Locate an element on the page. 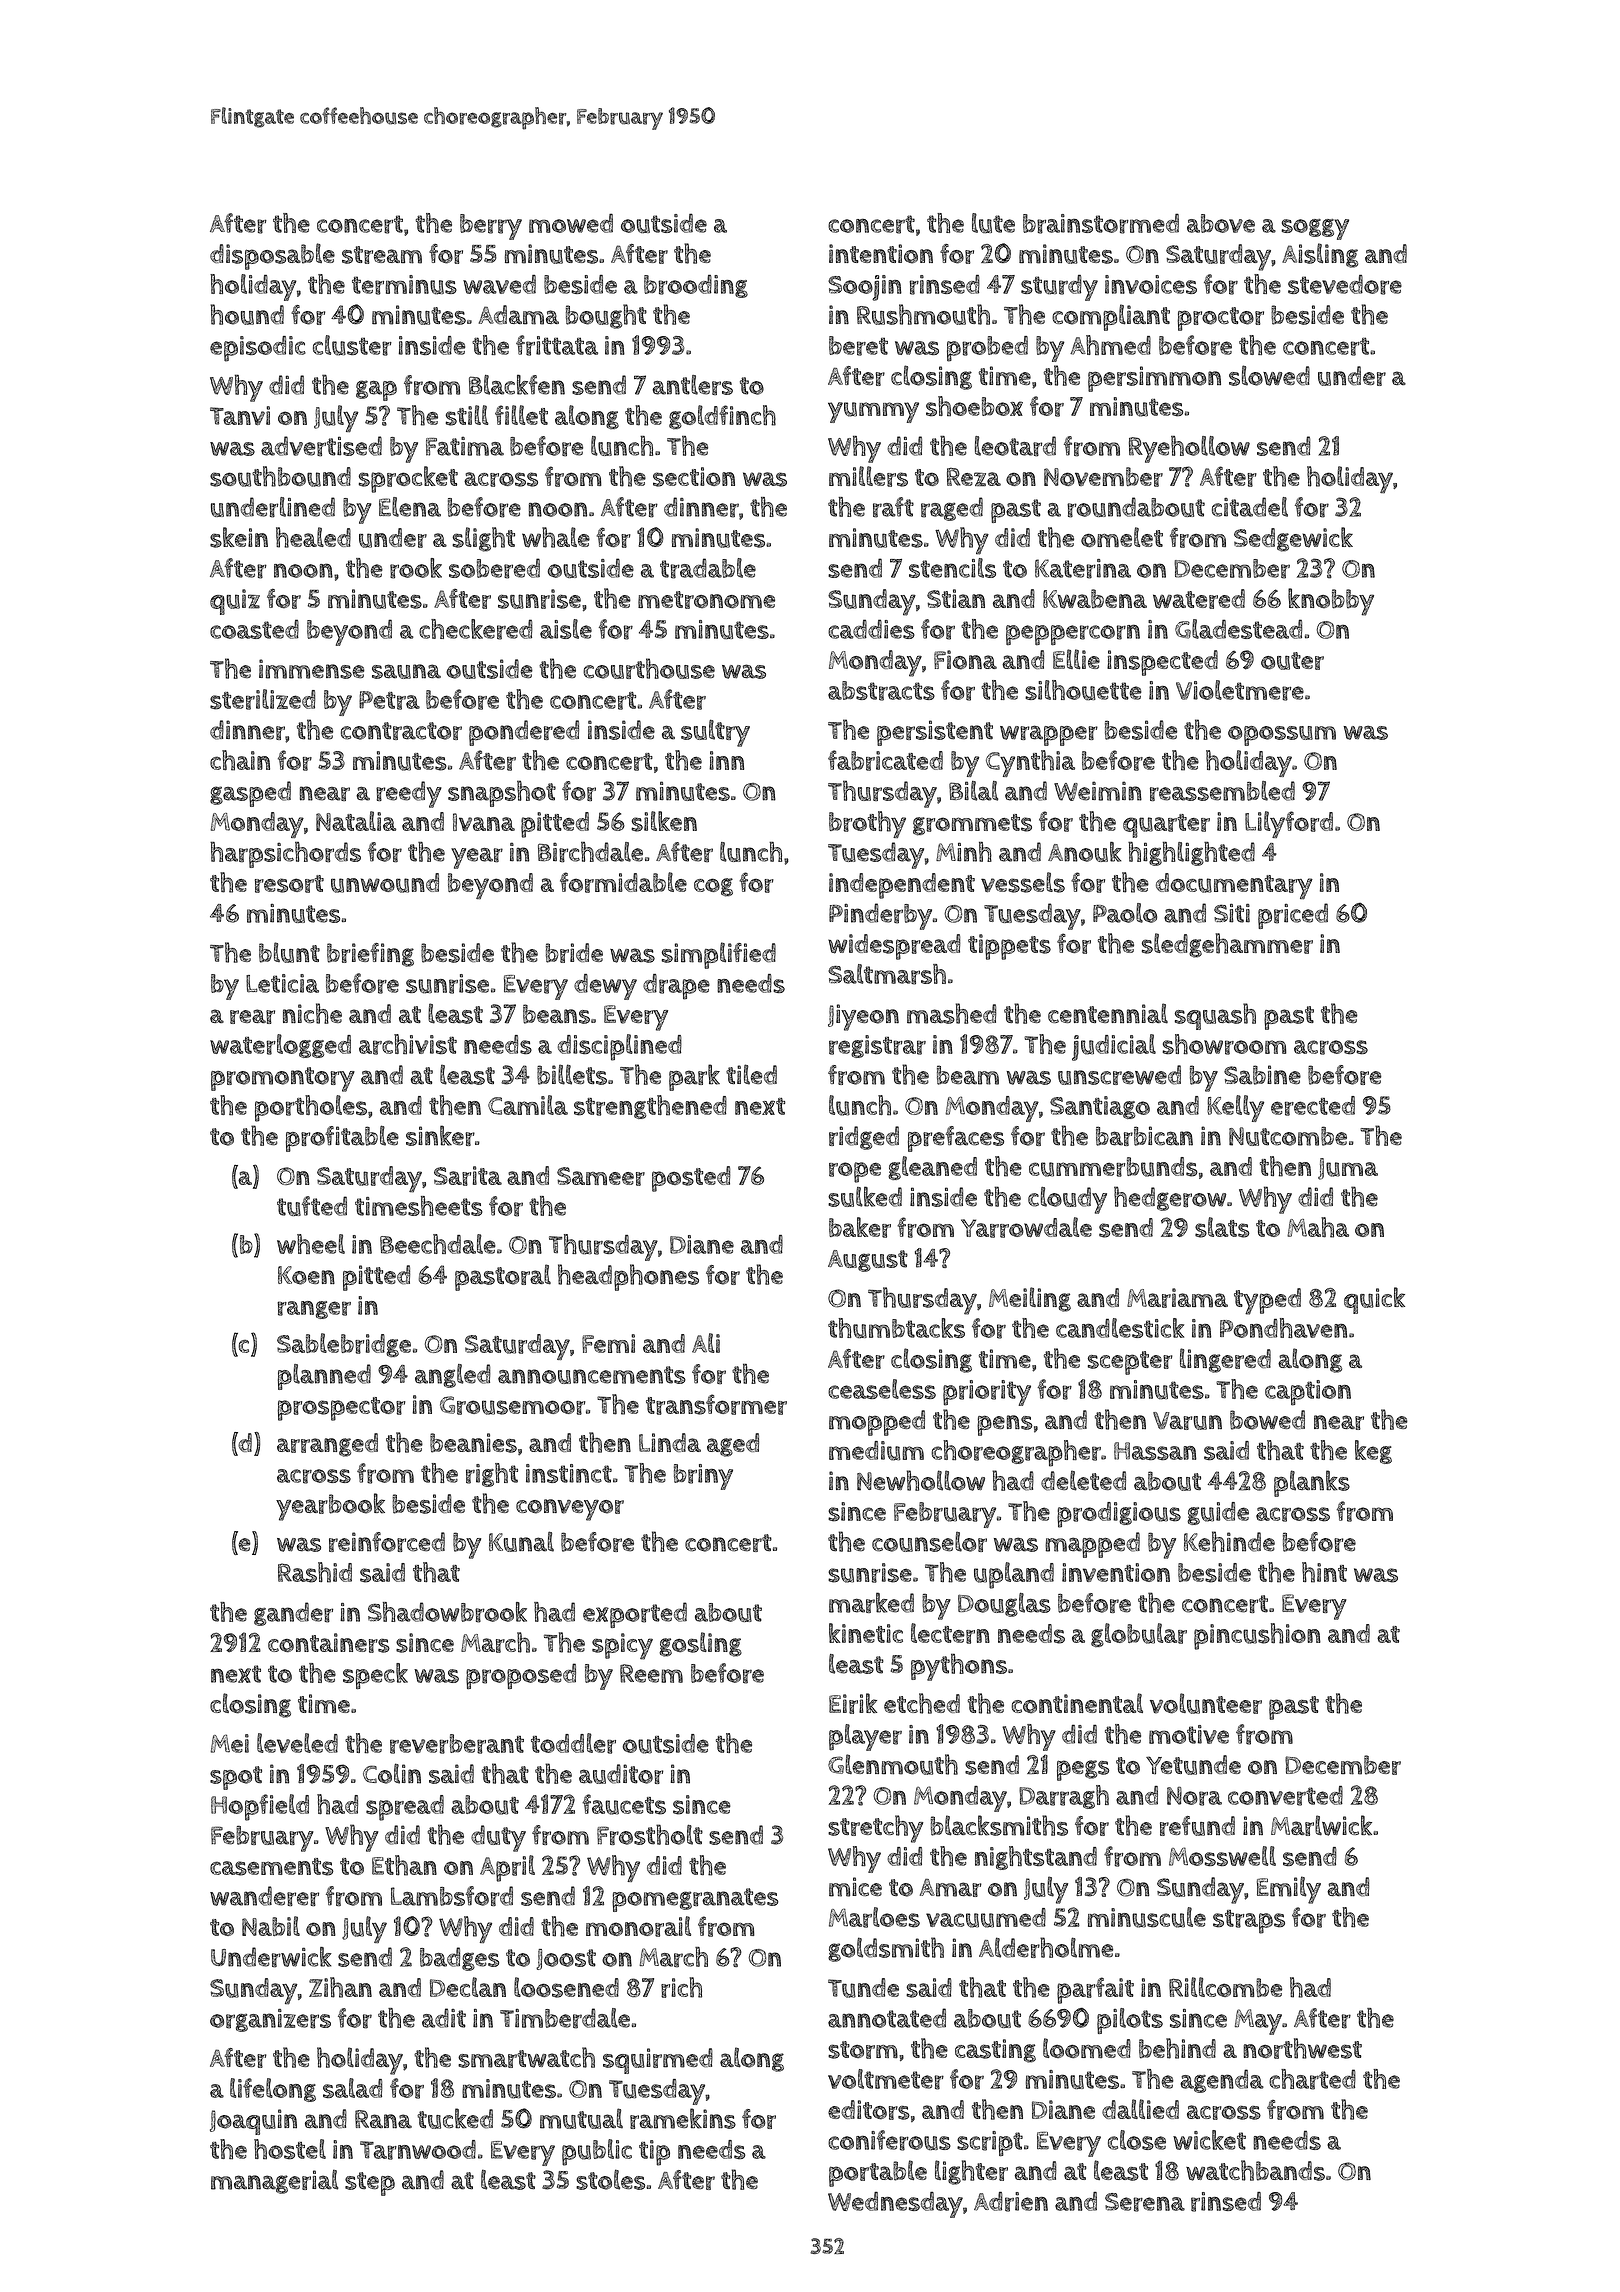  Tarnwood is located at coordinates (418, 2150).
